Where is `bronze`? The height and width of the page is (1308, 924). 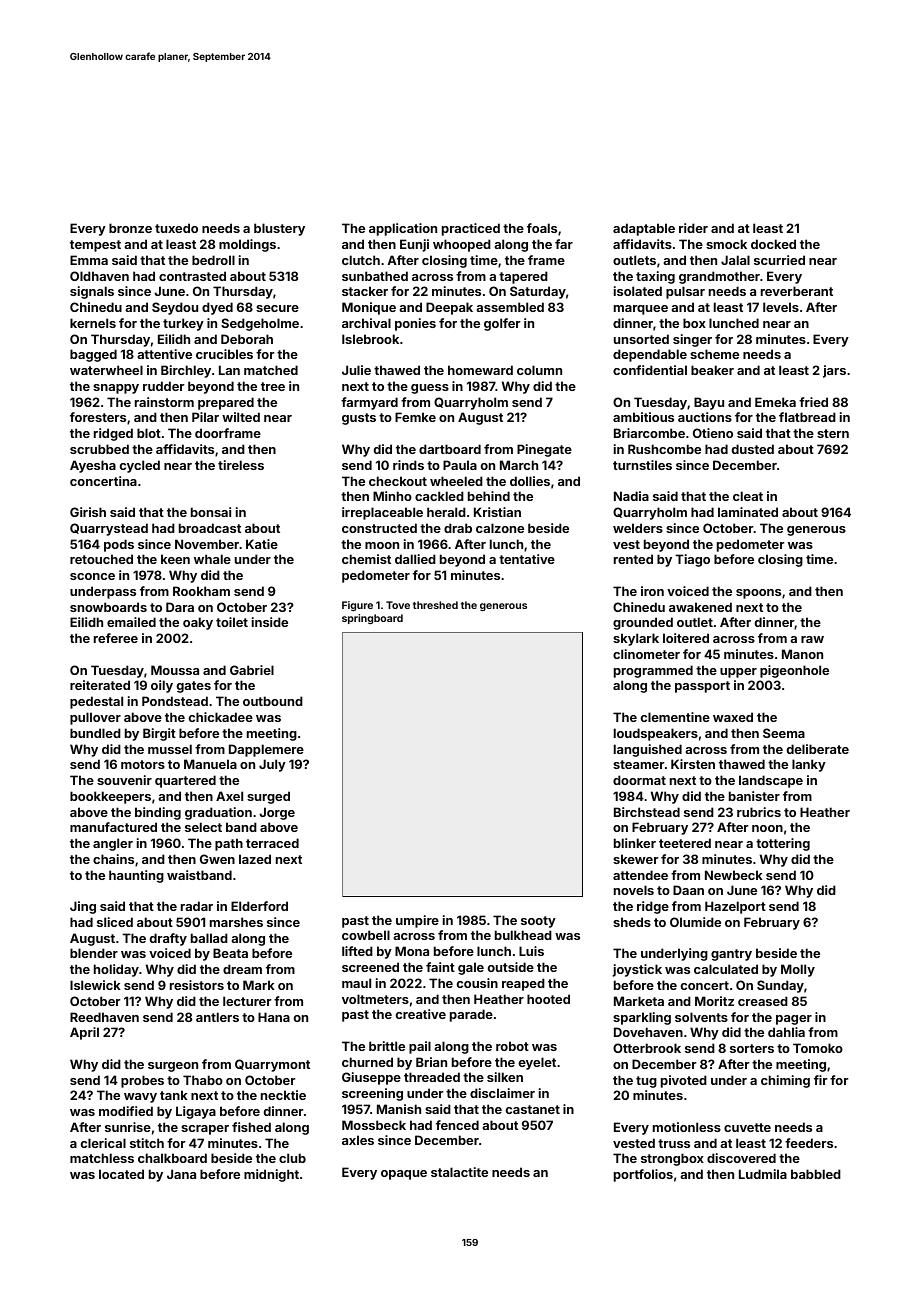 bronze is located at coordinates (130, 228).
